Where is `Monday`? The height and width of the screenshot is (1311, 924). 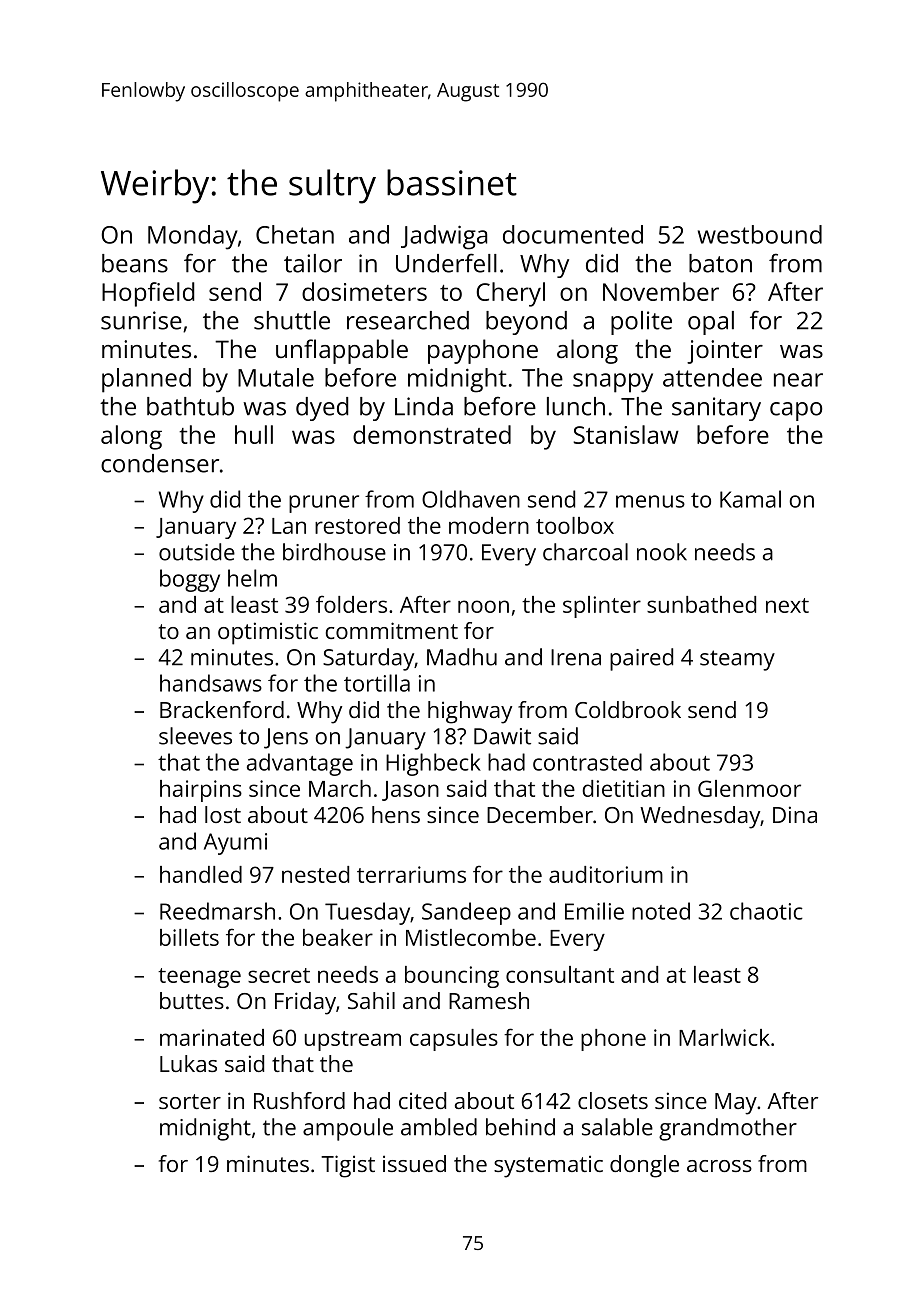 Monday is located at coordinates (193, 237).
